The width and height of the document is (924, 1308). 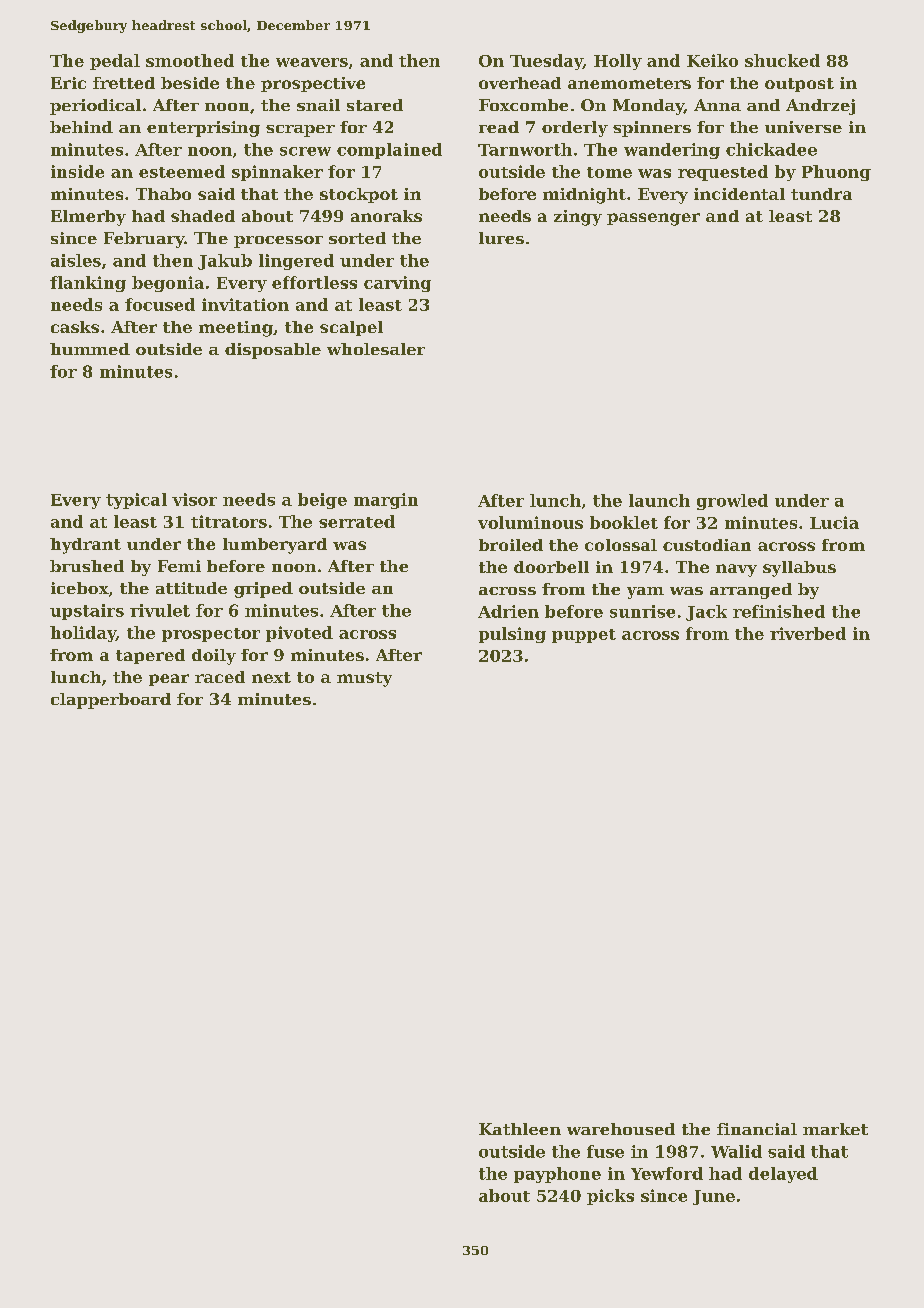 I want to click on Anna, so click(x=717, y=105).
